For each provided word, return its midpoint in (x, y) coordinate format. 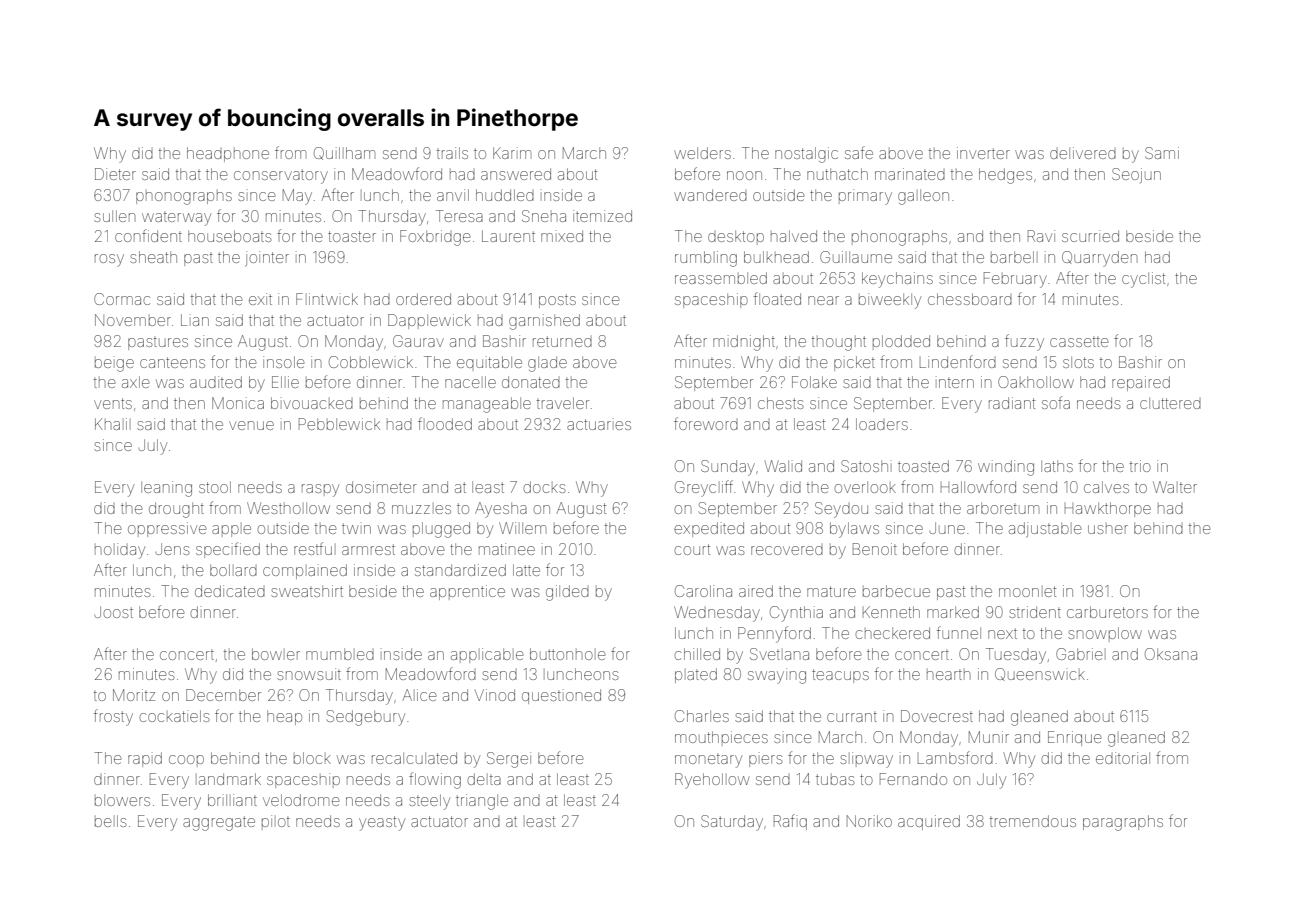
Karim (512, 153)
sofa (1056, 402)
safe (859, 152)
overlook (865, 487)
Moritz (134, 695)
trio (1140, 466)
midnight (744, 343)
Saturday (732, 823)
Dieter (115, 174)
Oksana (1171, 654)
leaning (166, 489)
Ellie (285, 382)
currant (852, 717)
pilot (276, 821)
